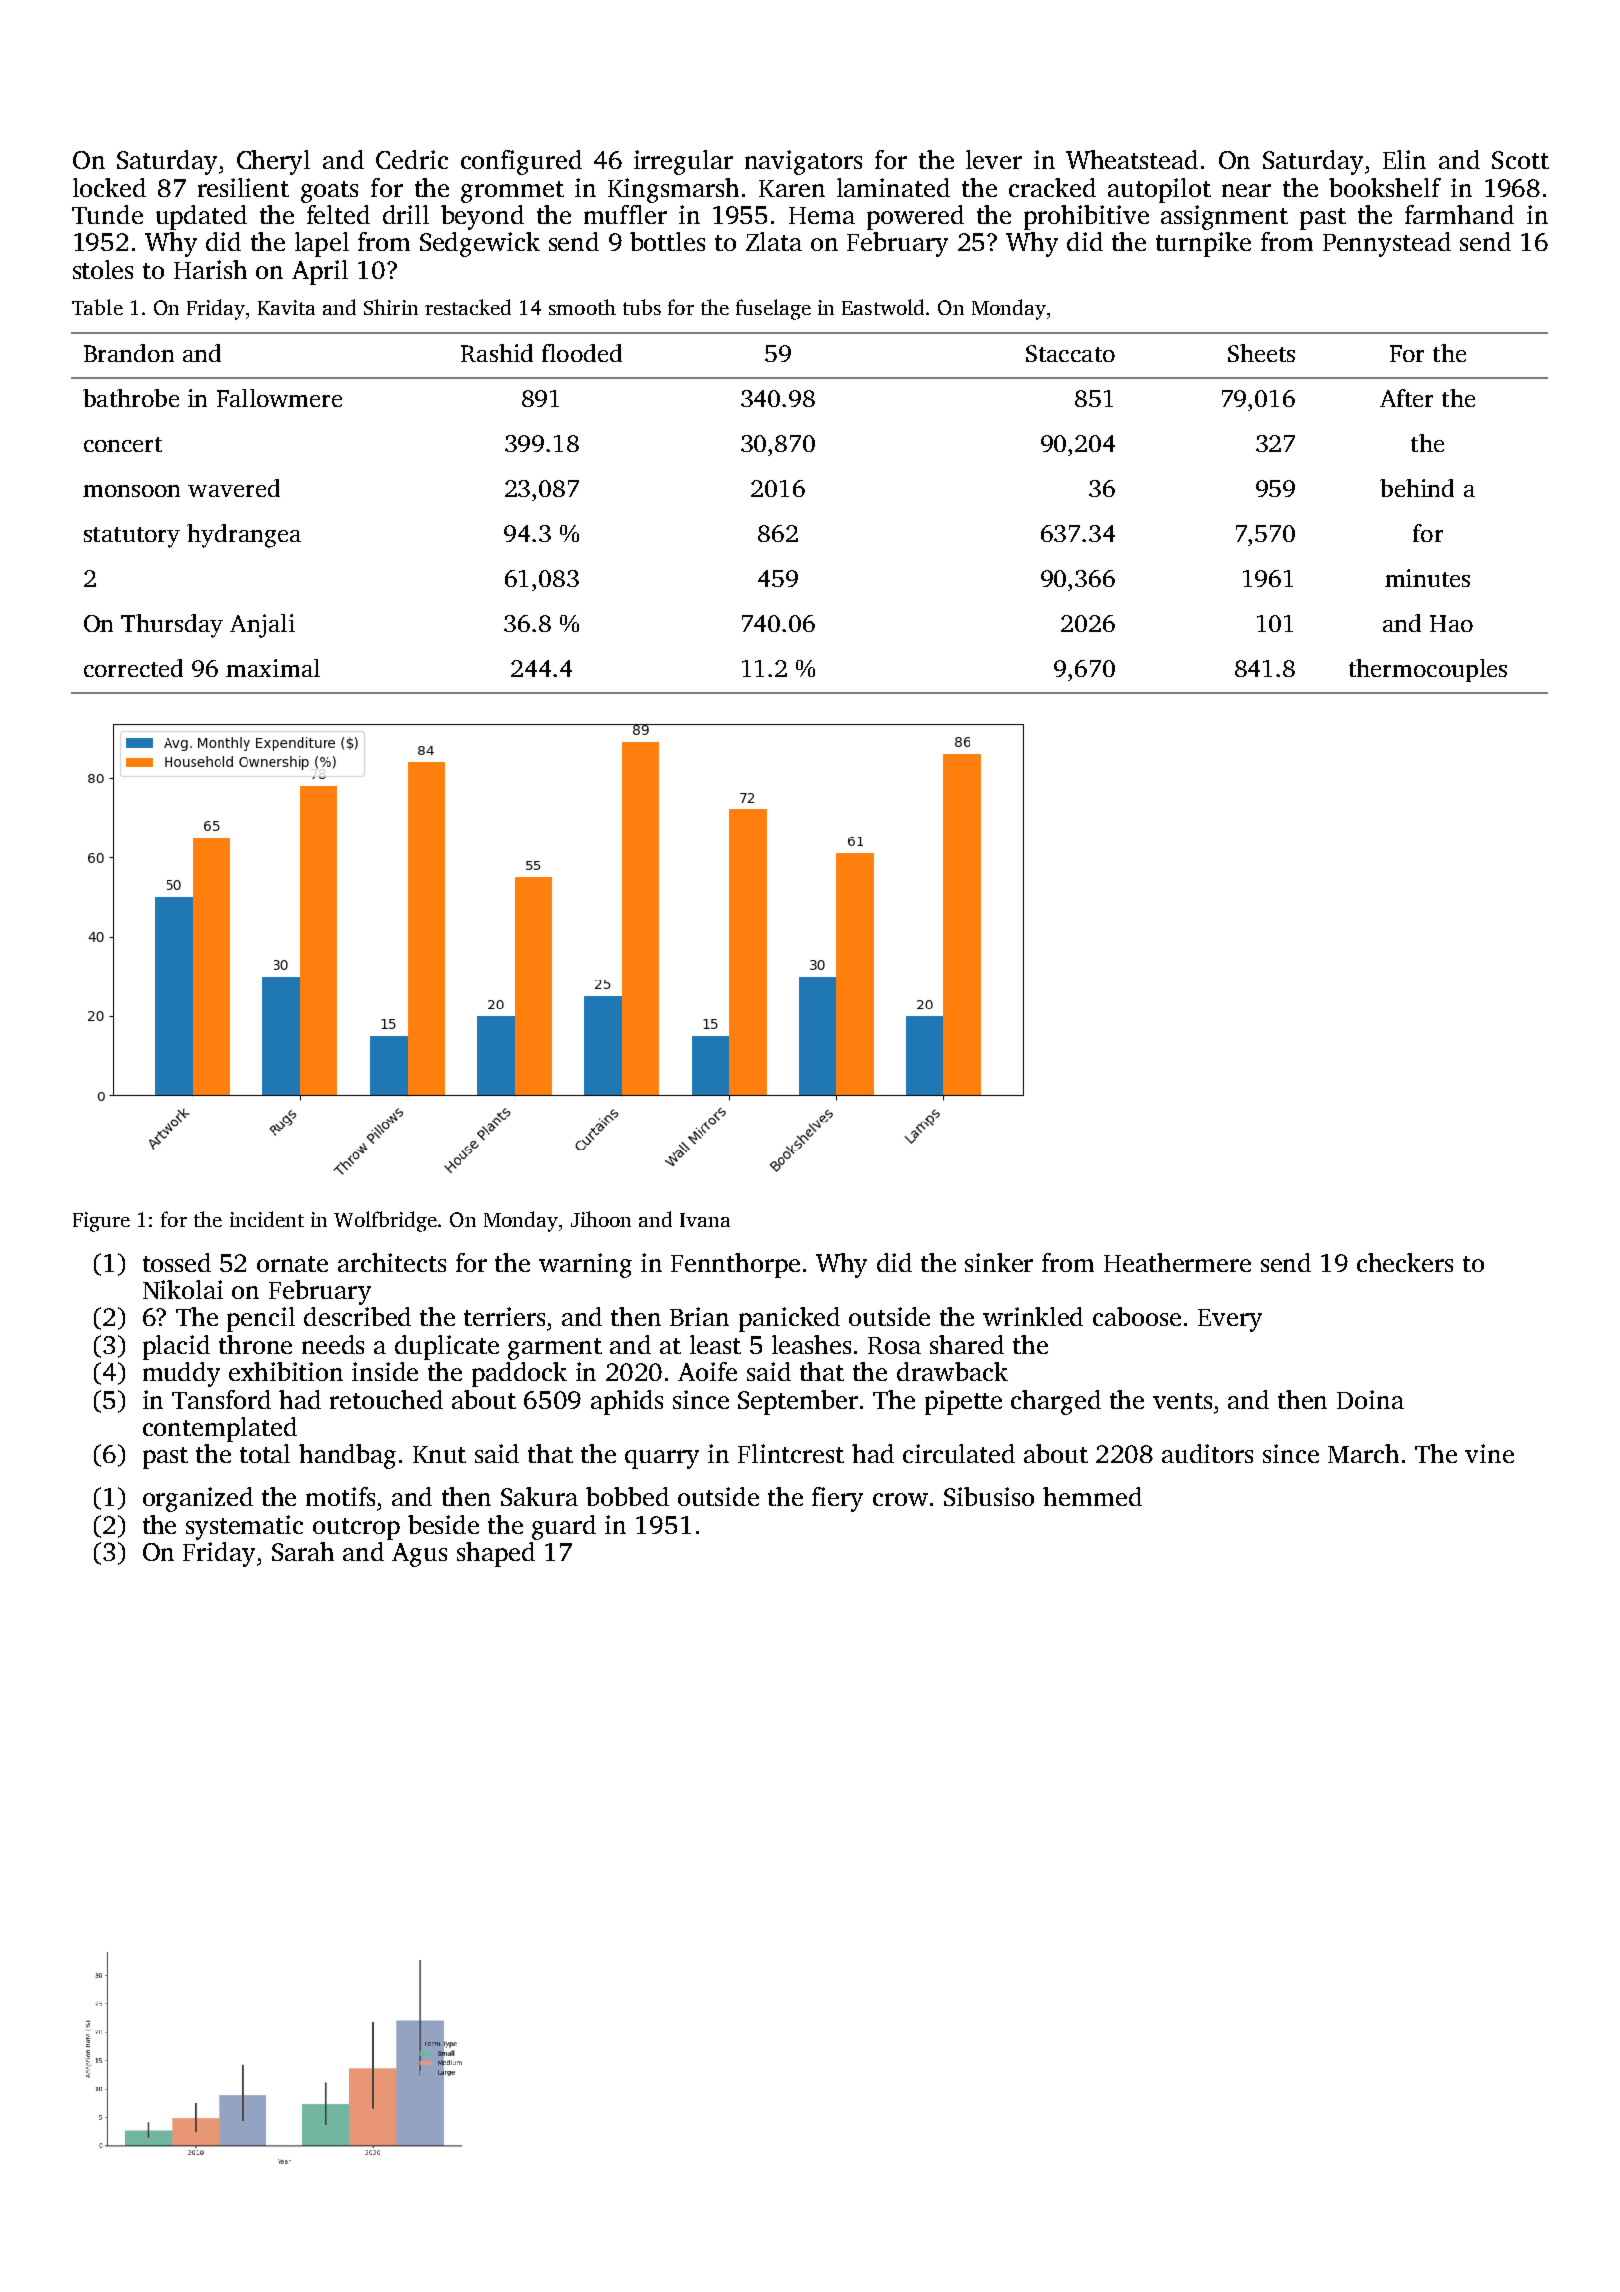  Describe the element at coordinates (1428, 670) in the image. I see `thermocouples` at that location.
